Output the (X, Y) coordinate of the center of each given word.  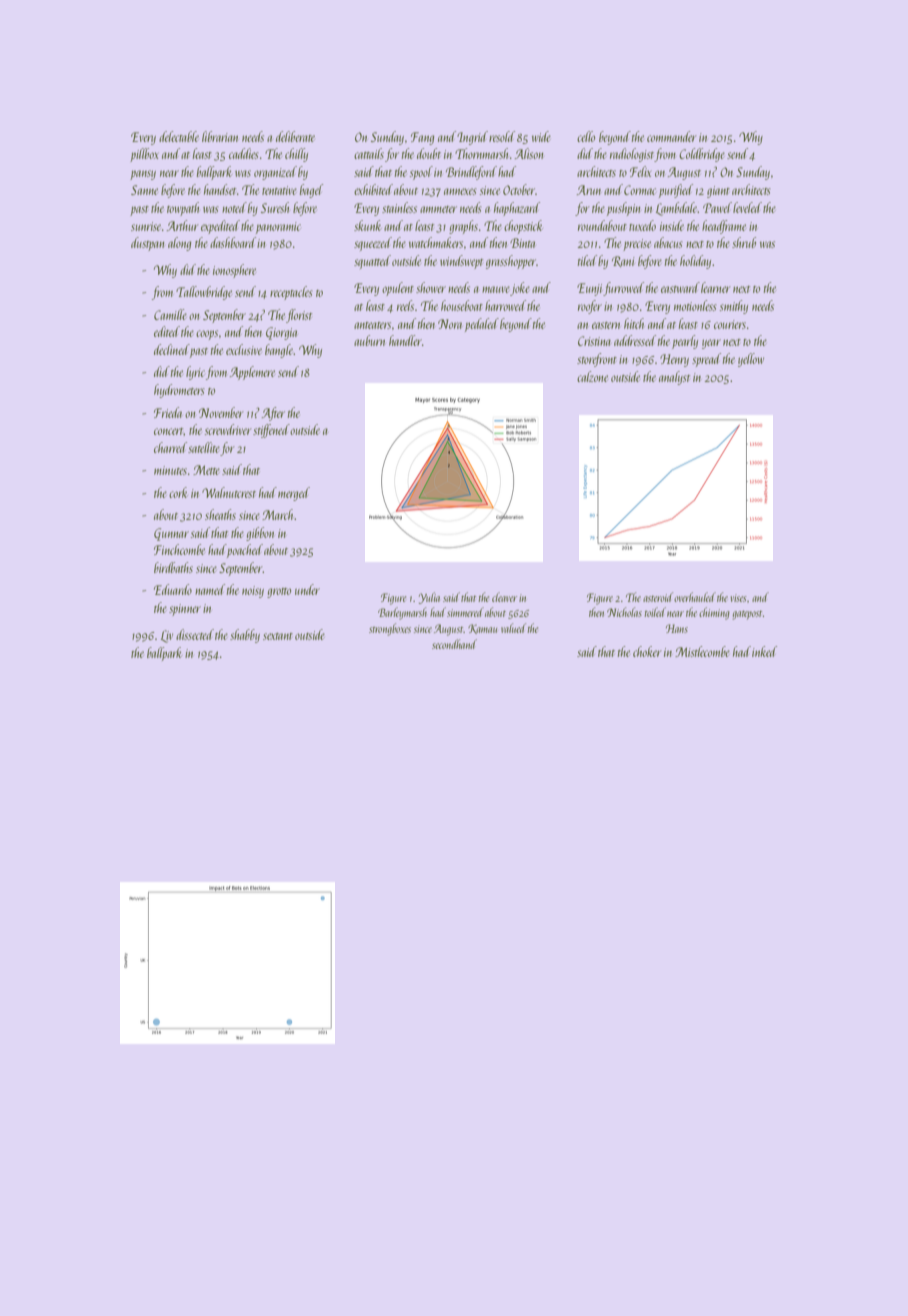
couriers (730, 324)
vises (739, 598)
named (210, 589)
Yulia (429, 598)
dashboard (233, 242)
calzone (592, 376)
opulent (398, 289)
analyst (674, 378)
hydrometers (179, 391)
